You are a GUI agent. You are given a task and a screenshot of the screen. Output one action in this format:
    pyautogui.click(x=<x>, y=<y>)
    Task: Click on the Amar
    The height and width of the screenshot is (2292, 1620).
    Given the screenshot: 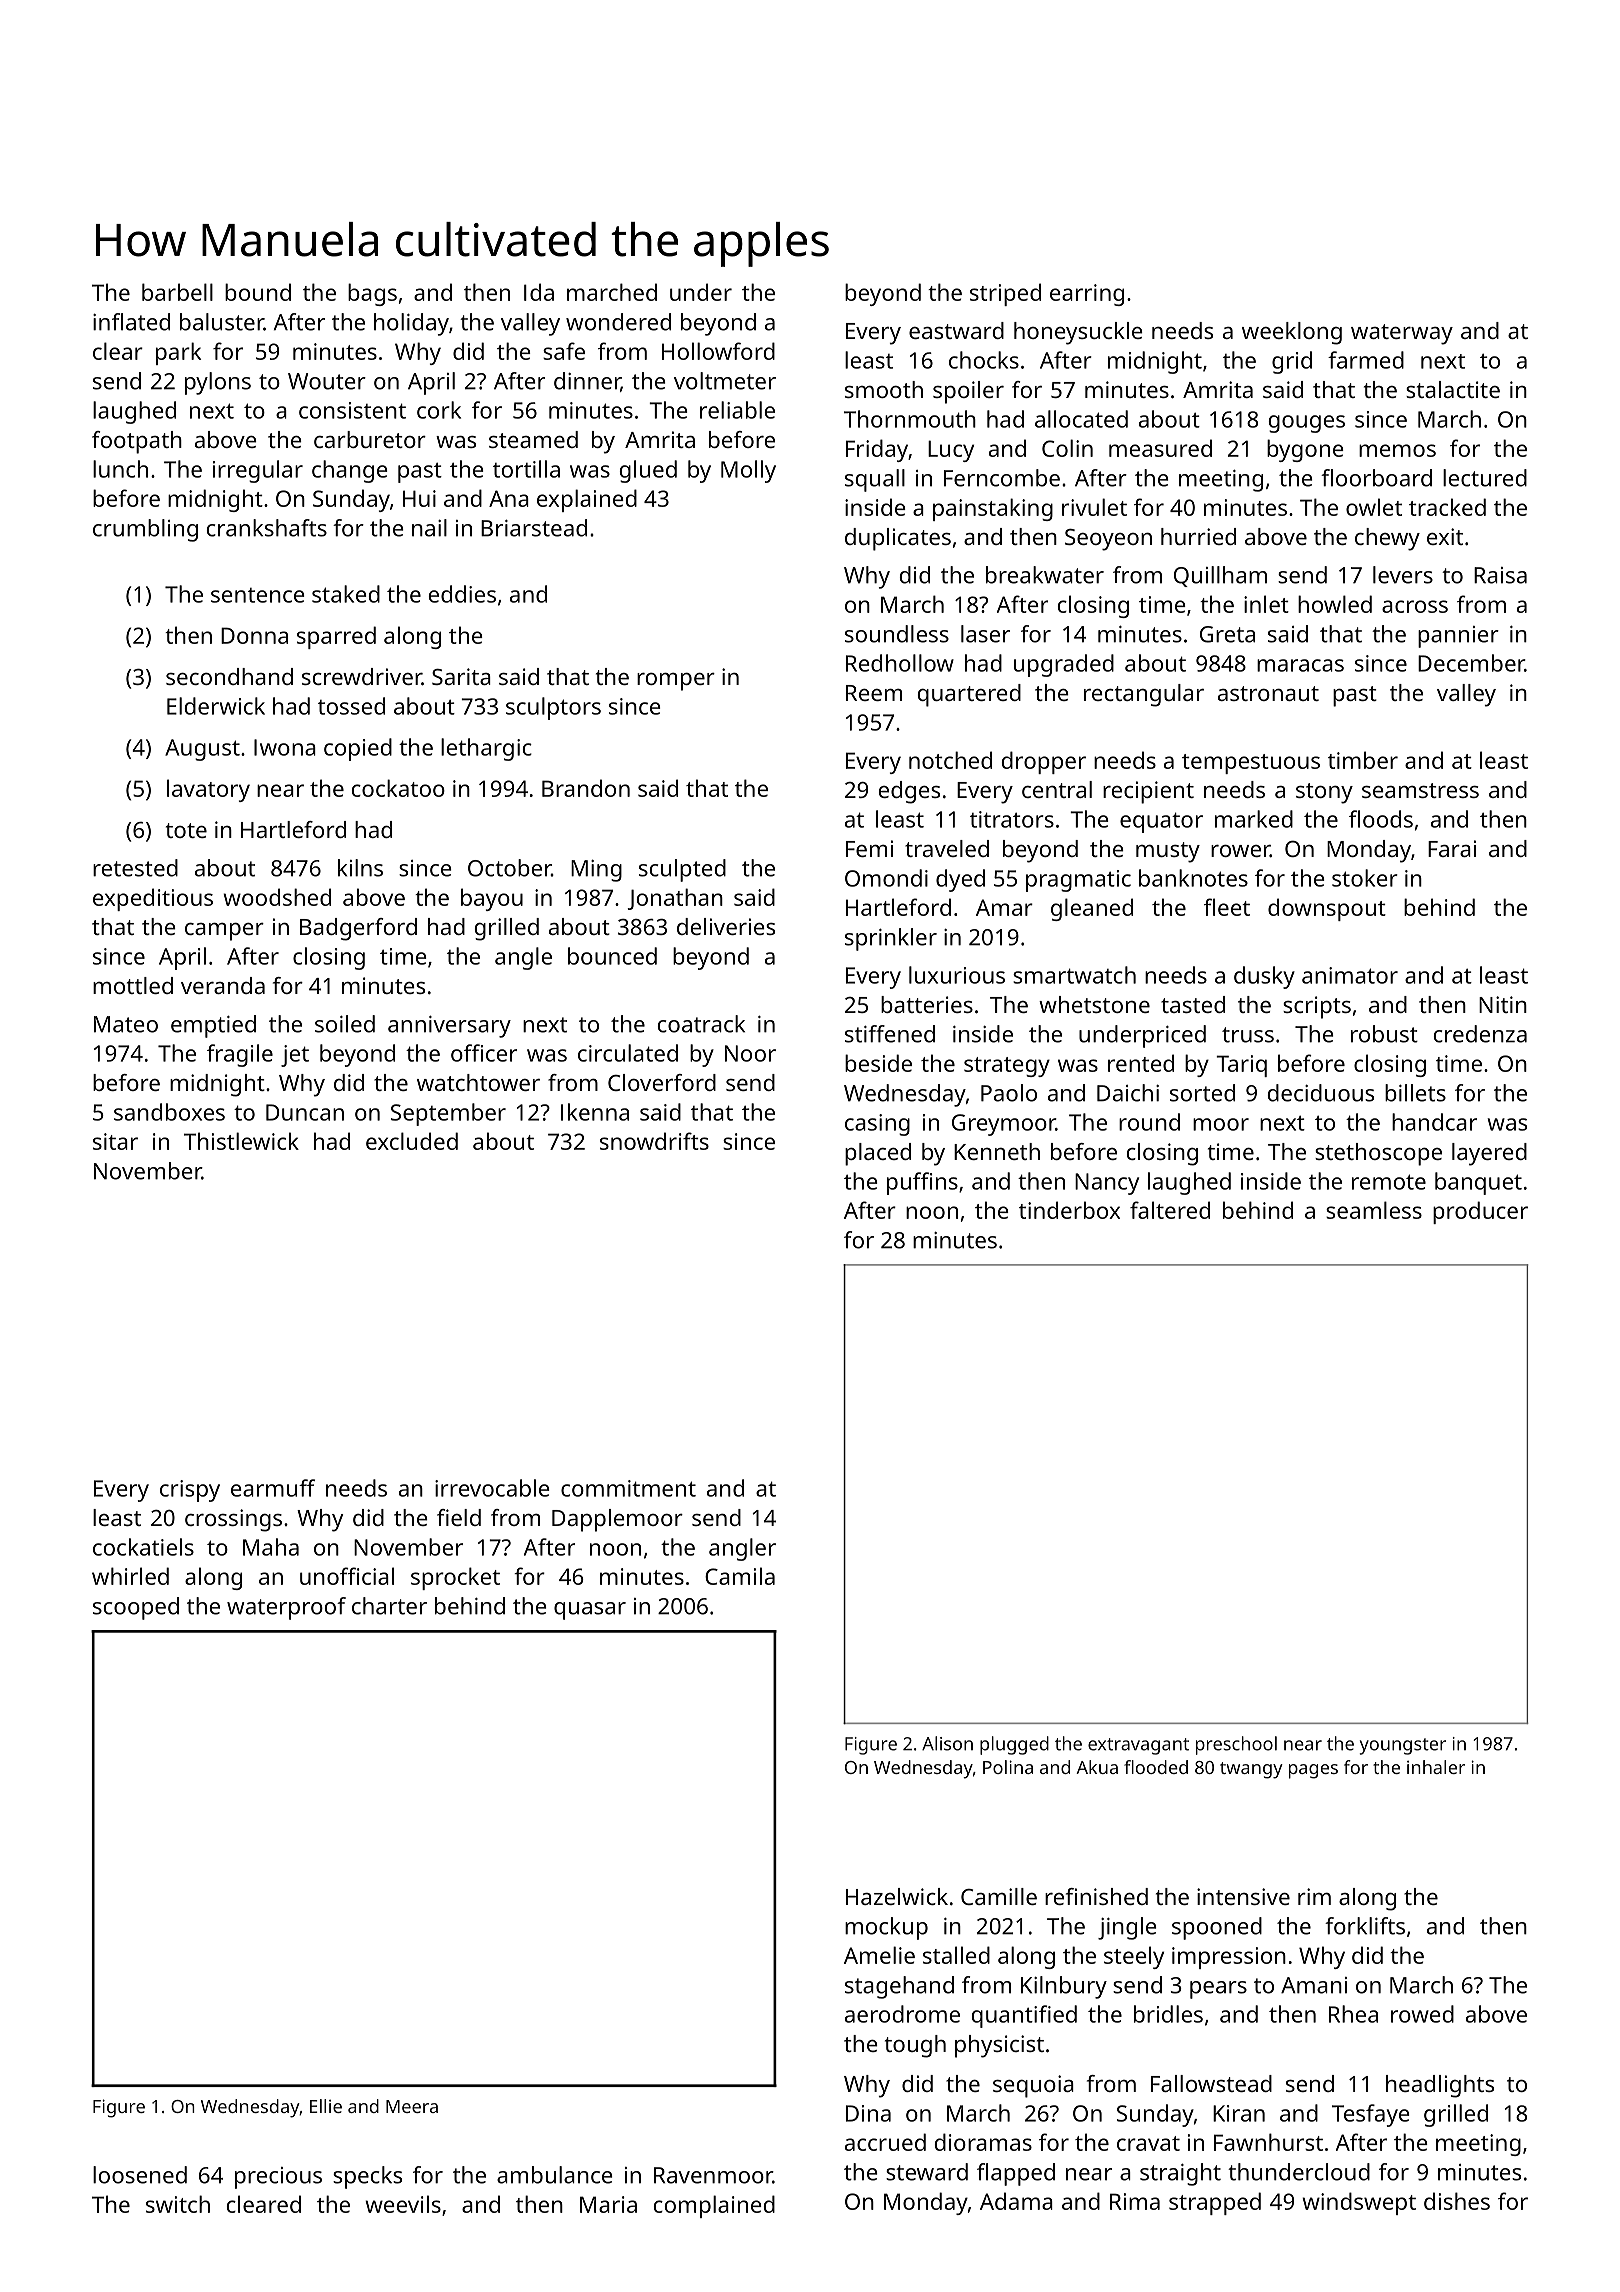 What is the action you would take?
    pyautogui.click(x=1004, y=907)
